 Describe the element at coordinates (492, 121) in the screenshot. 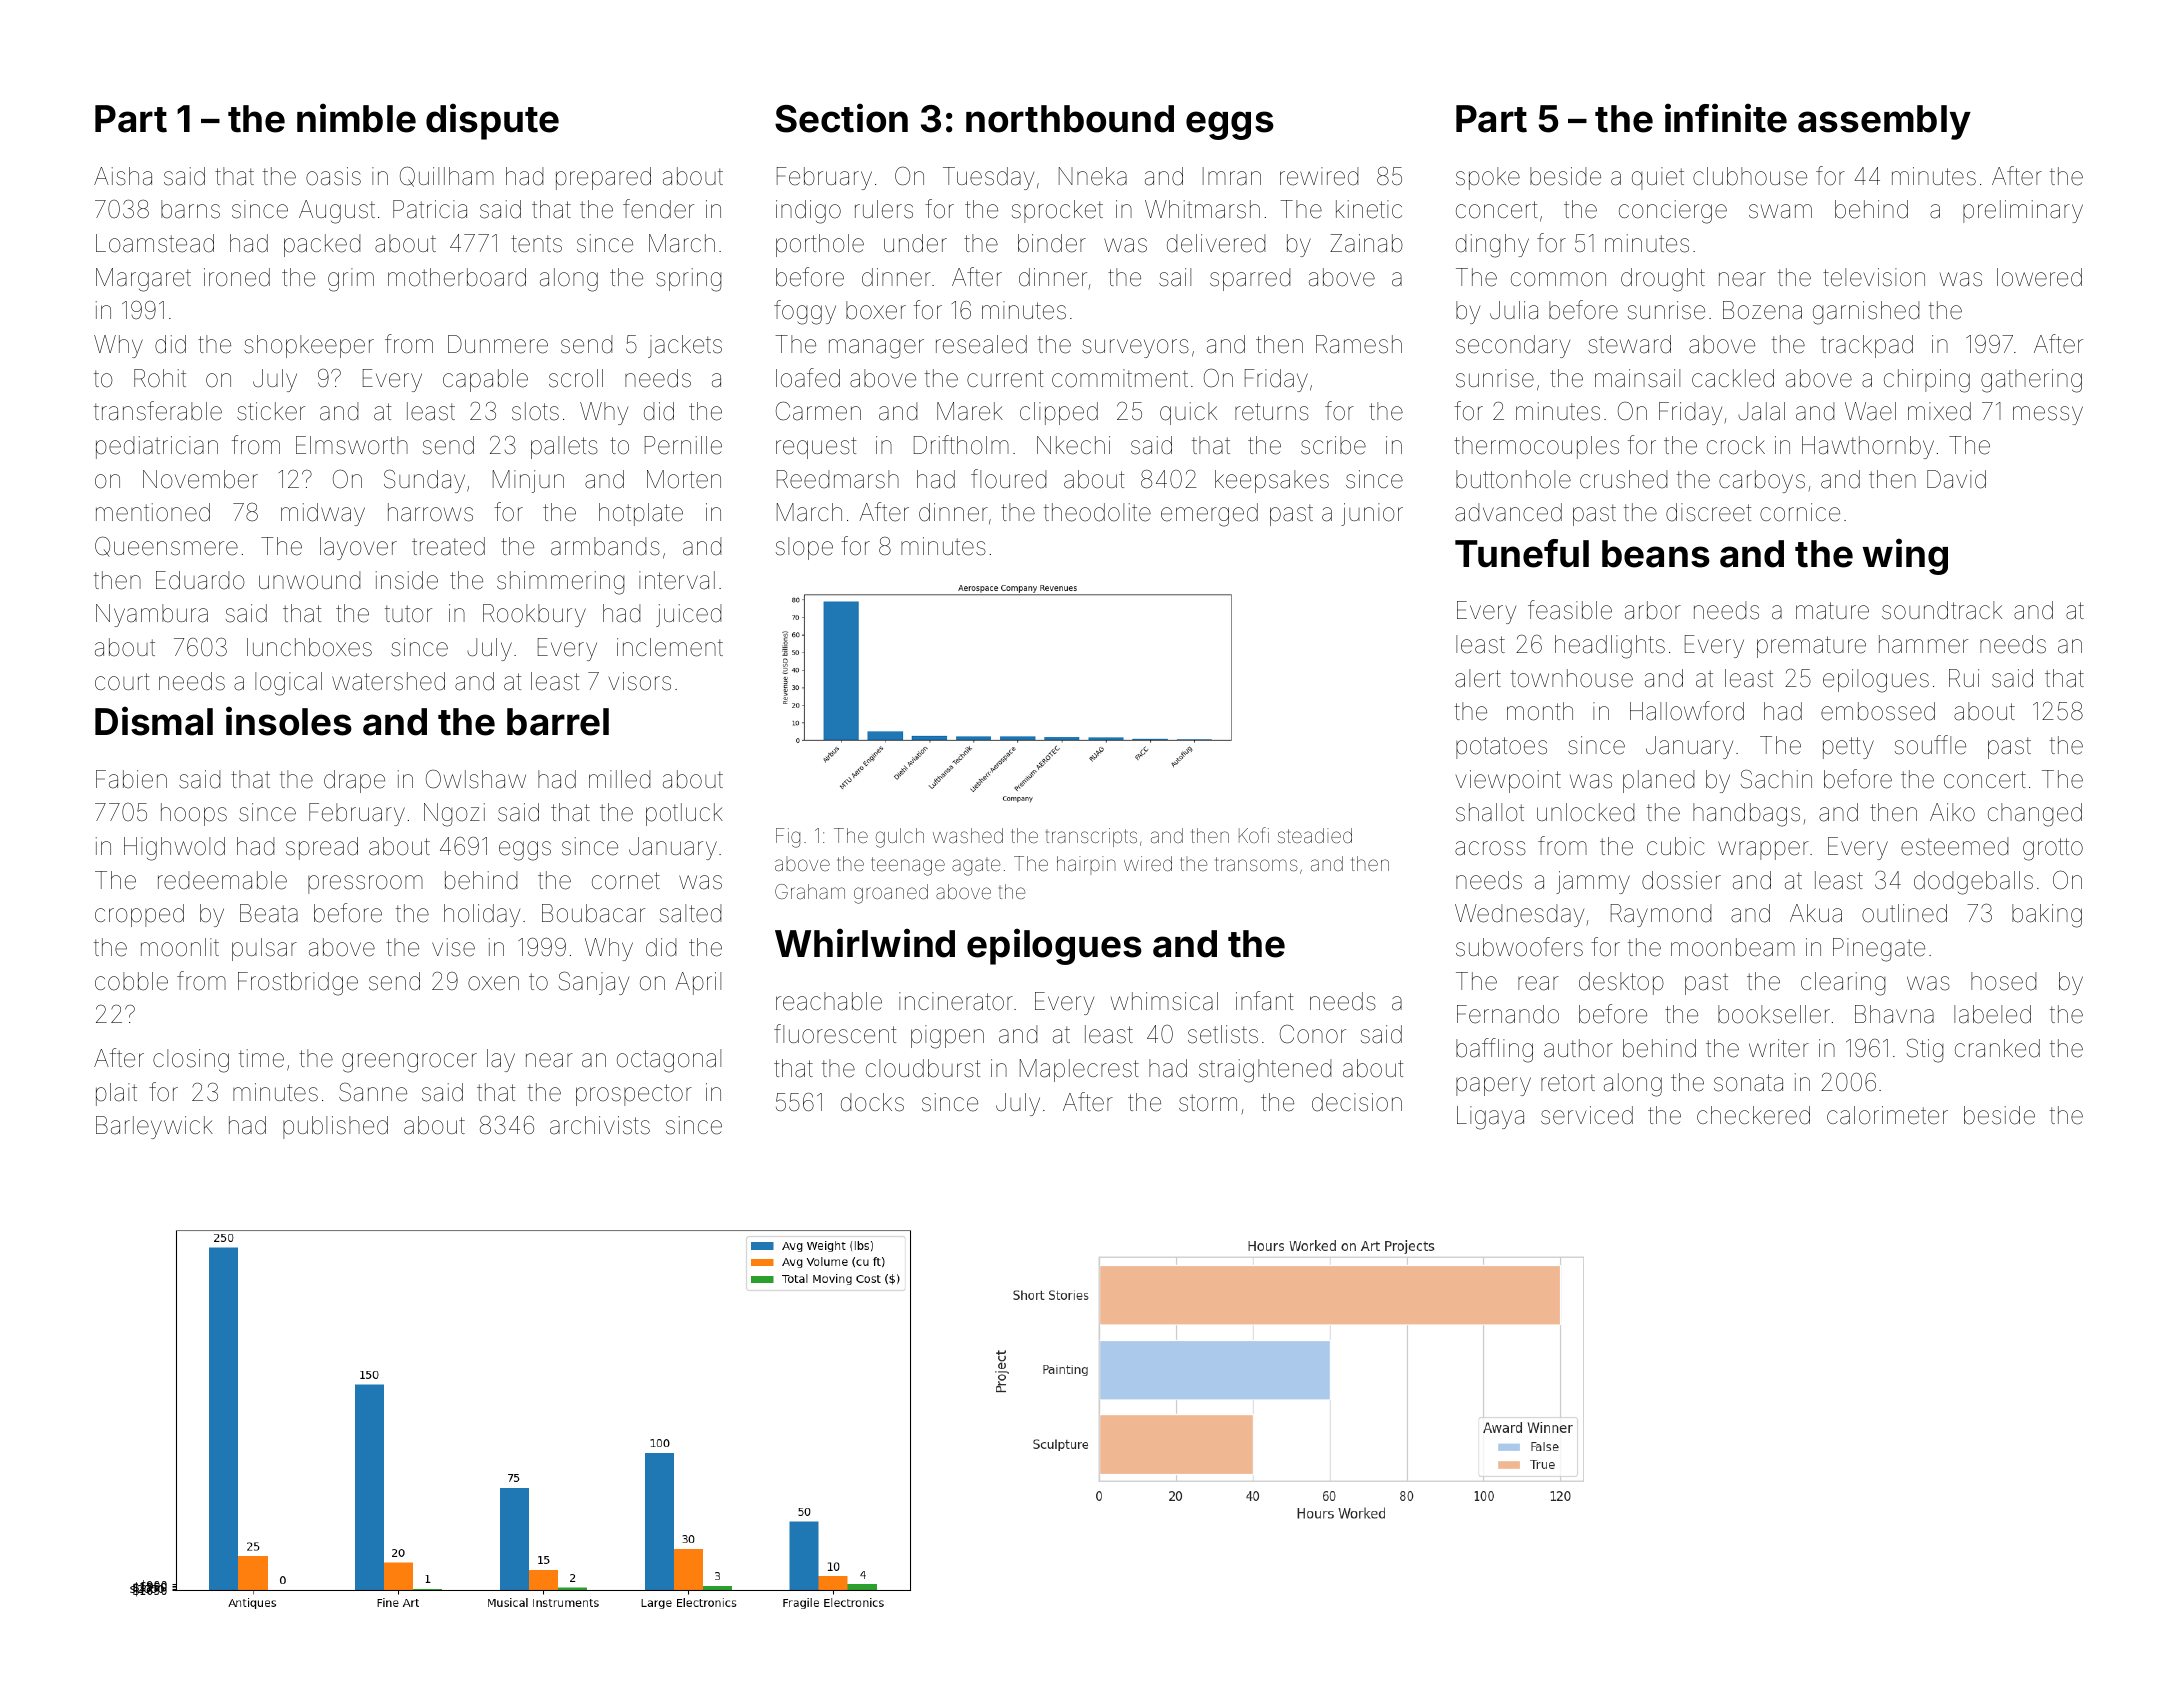

I see `dispute` at that location.
